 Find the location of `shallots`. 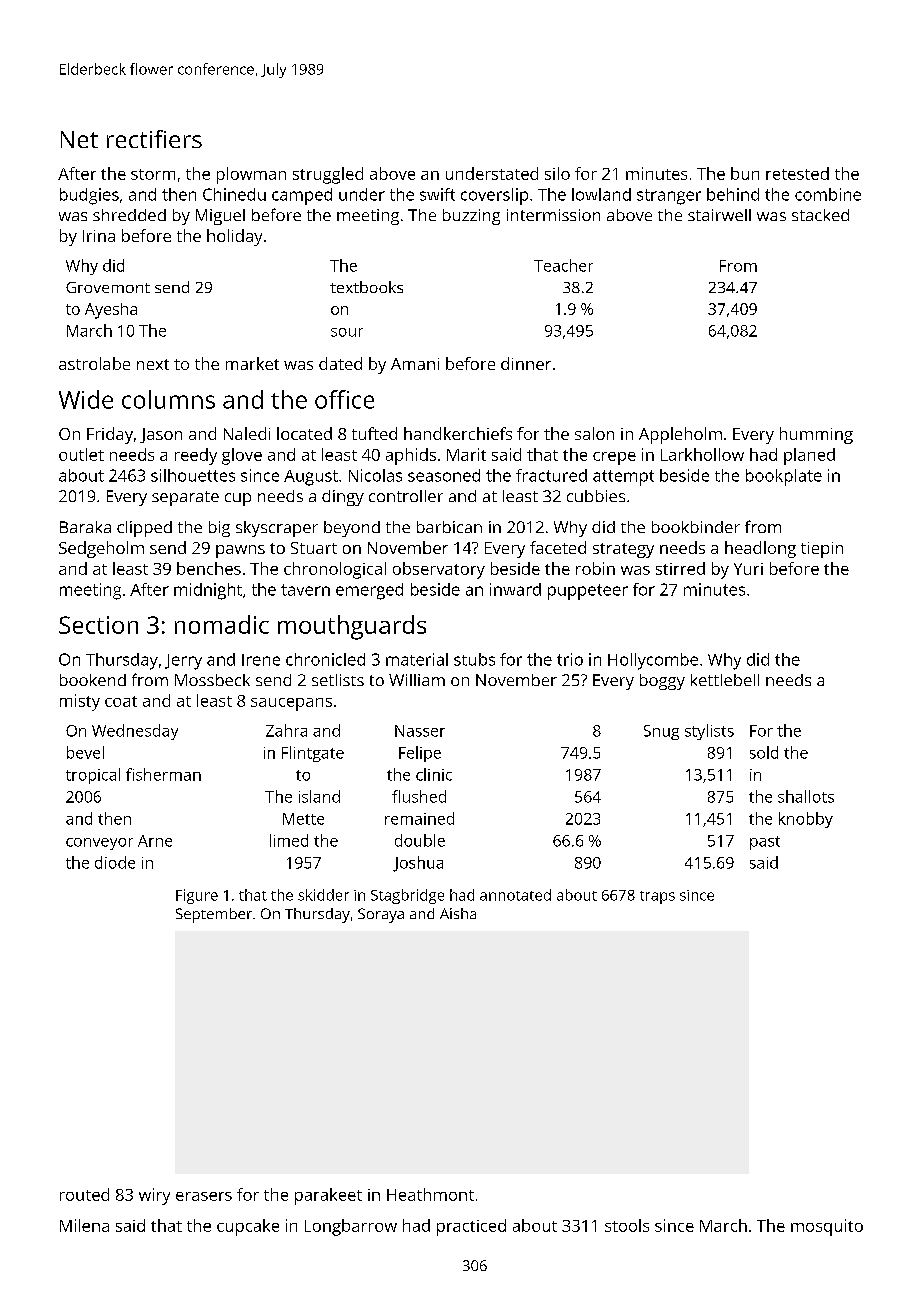

shallots is located at coordinates (806, 796).
